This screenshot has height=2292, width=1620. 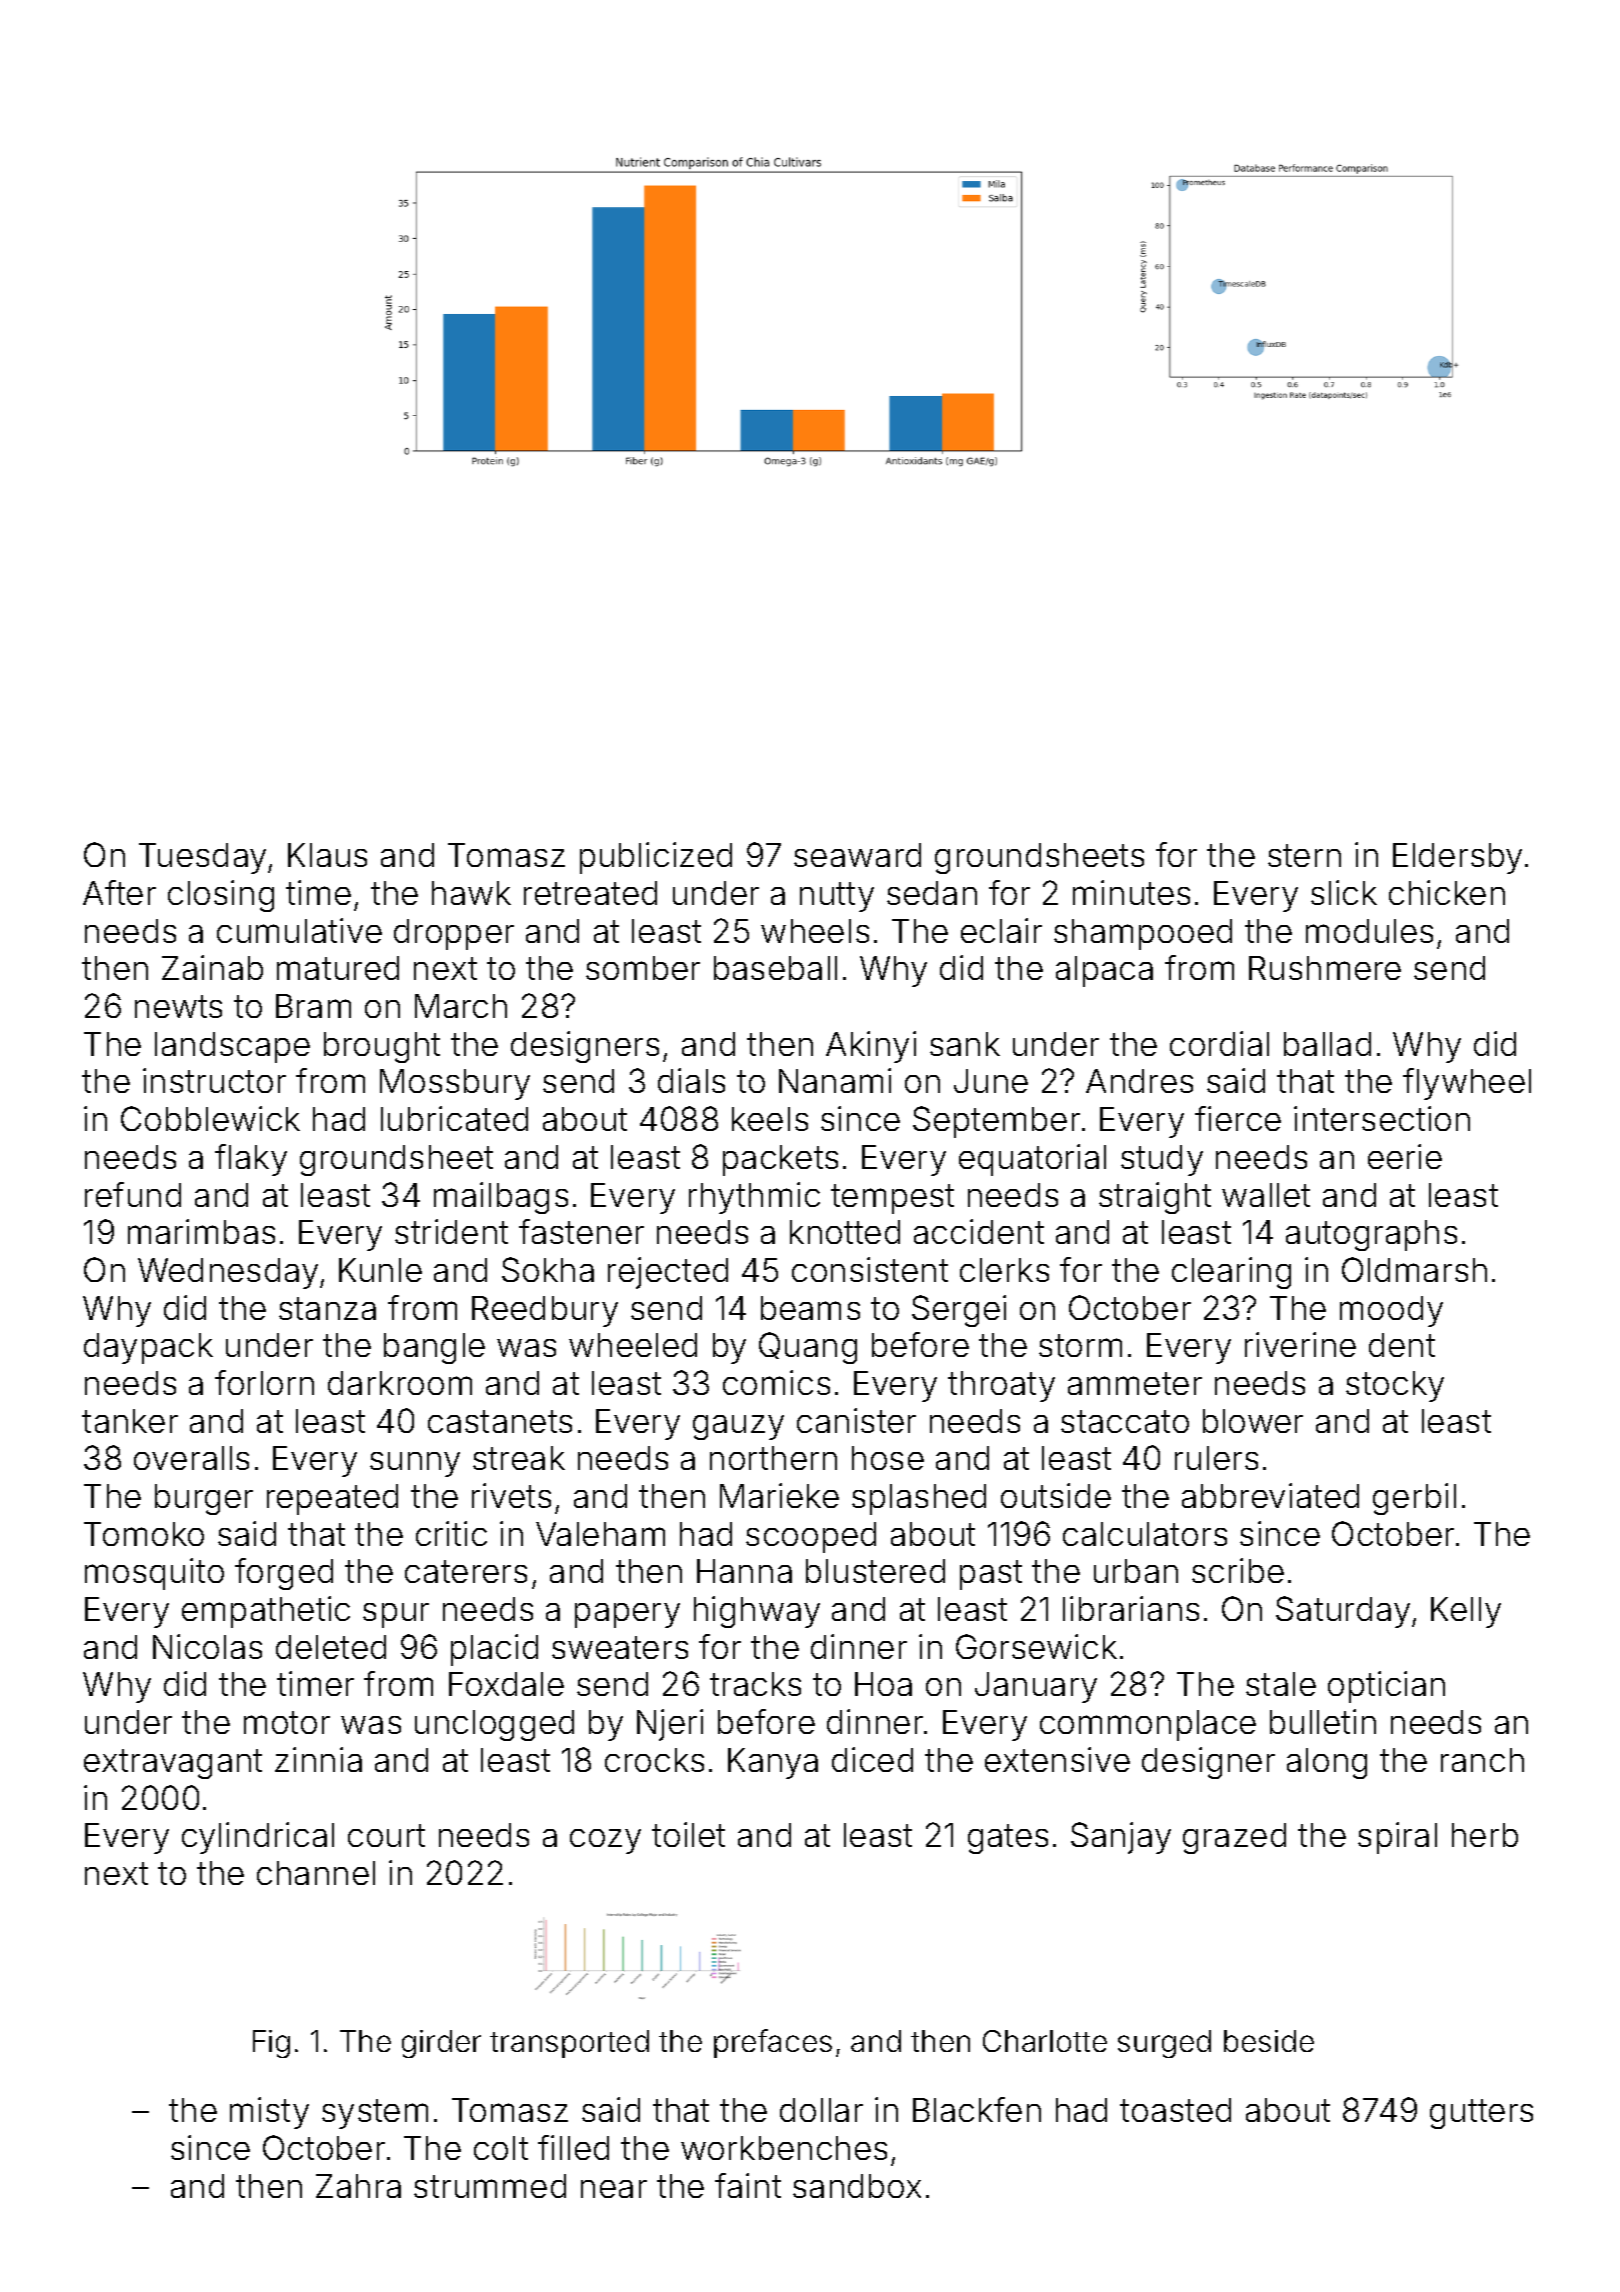 What do you see at coordinates (490, 2186) in the screenshot?
I see `strummed` at bounding box center [490, 2186].
